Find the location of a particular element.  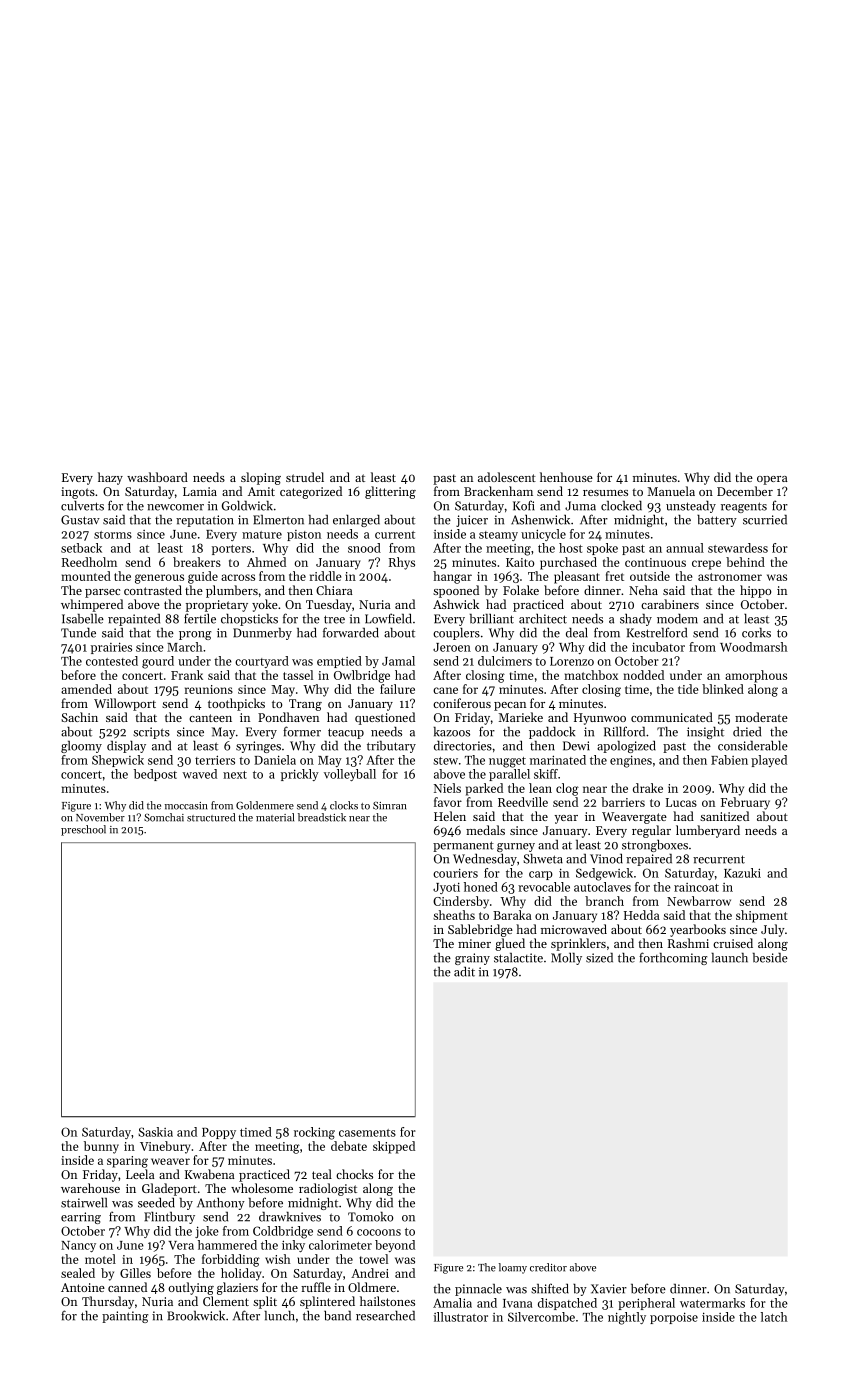

Gilles is located at coordinates (135, 1273).
